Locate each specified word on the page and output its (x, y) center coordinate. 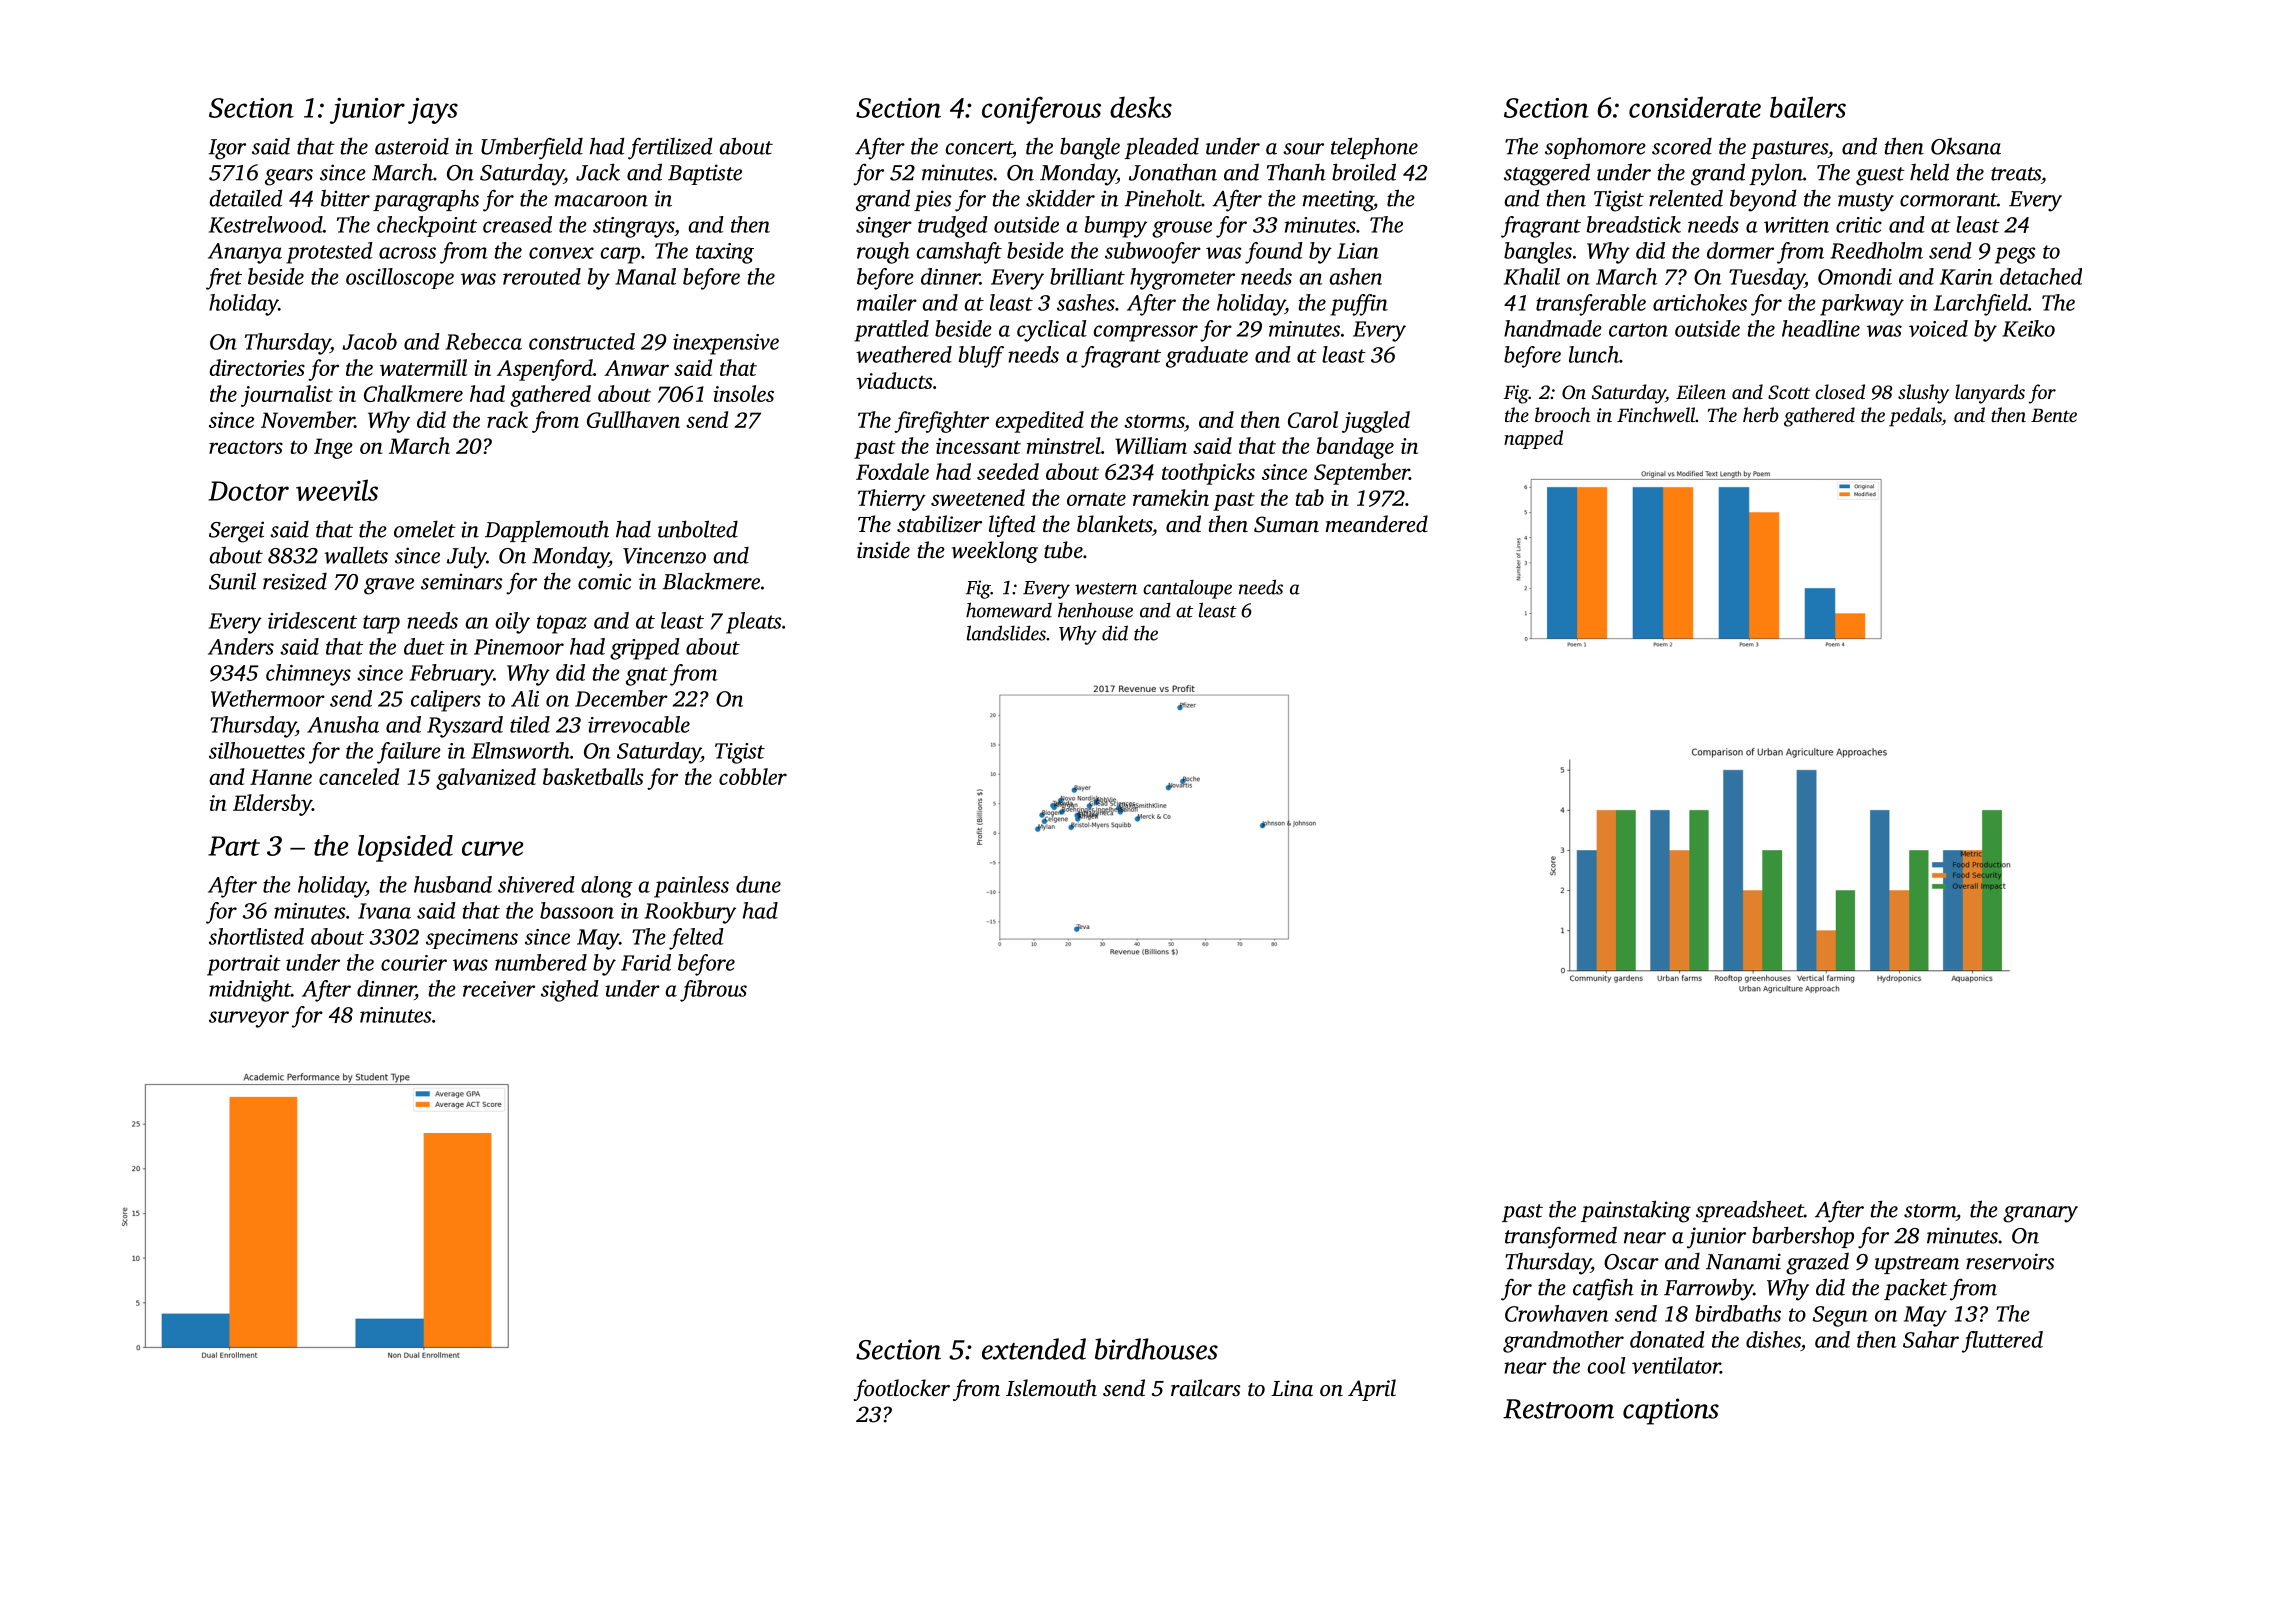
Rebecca (483, 341)
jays (433, 111)
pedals (1915, 417)
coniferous (1041, 110)
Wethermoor (268, 698)
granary (2040, 1214)
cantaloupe (1187, 589)
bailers (1808, 107)
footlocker (901, 1390)
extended (1034, 1349)
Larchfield (1981, 305)
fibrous (713, 991)
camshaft (959, 253)
